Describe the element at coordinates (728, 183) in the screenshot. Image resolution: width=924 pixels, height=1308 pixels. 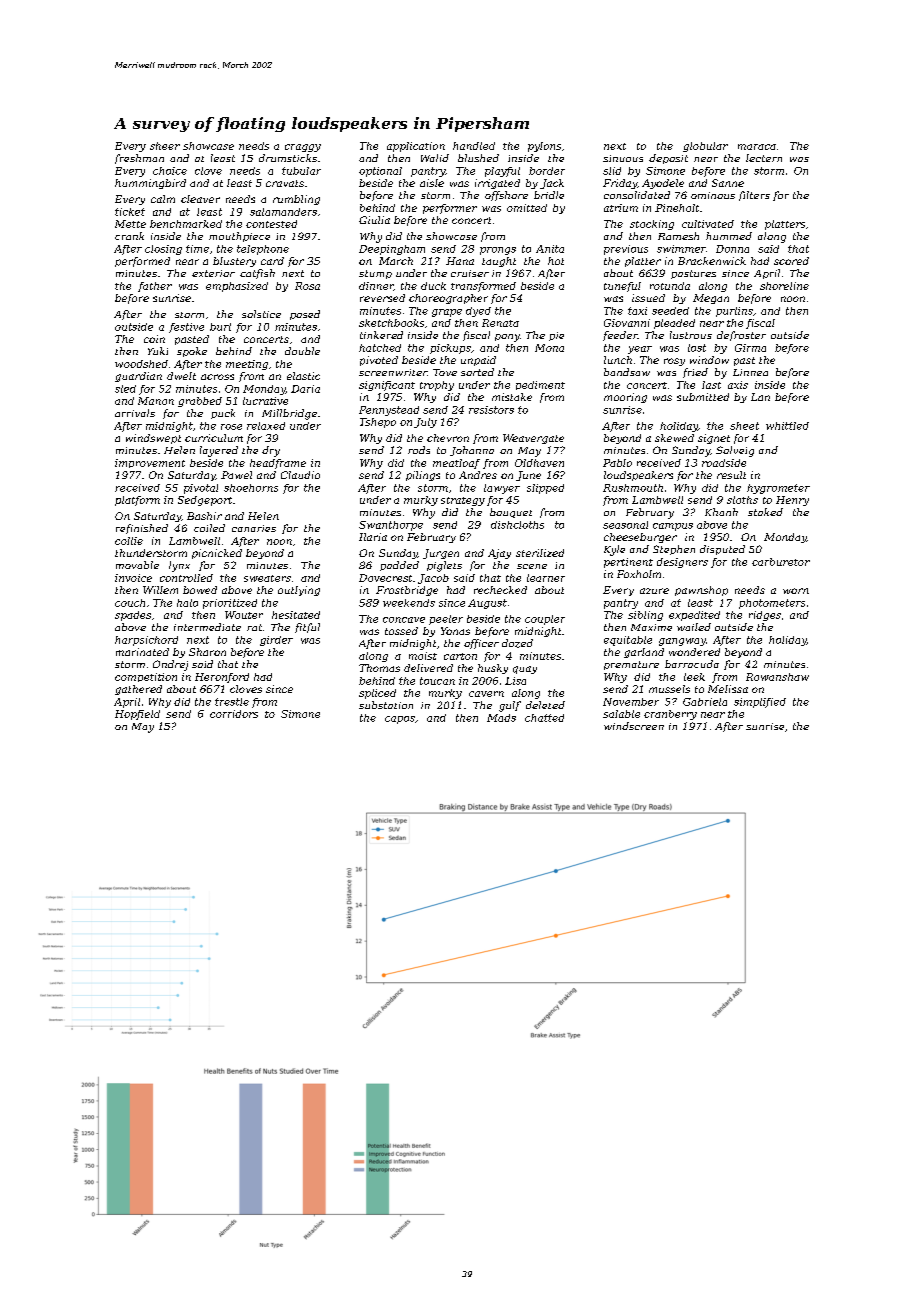
I see `Sanne` at that location.
